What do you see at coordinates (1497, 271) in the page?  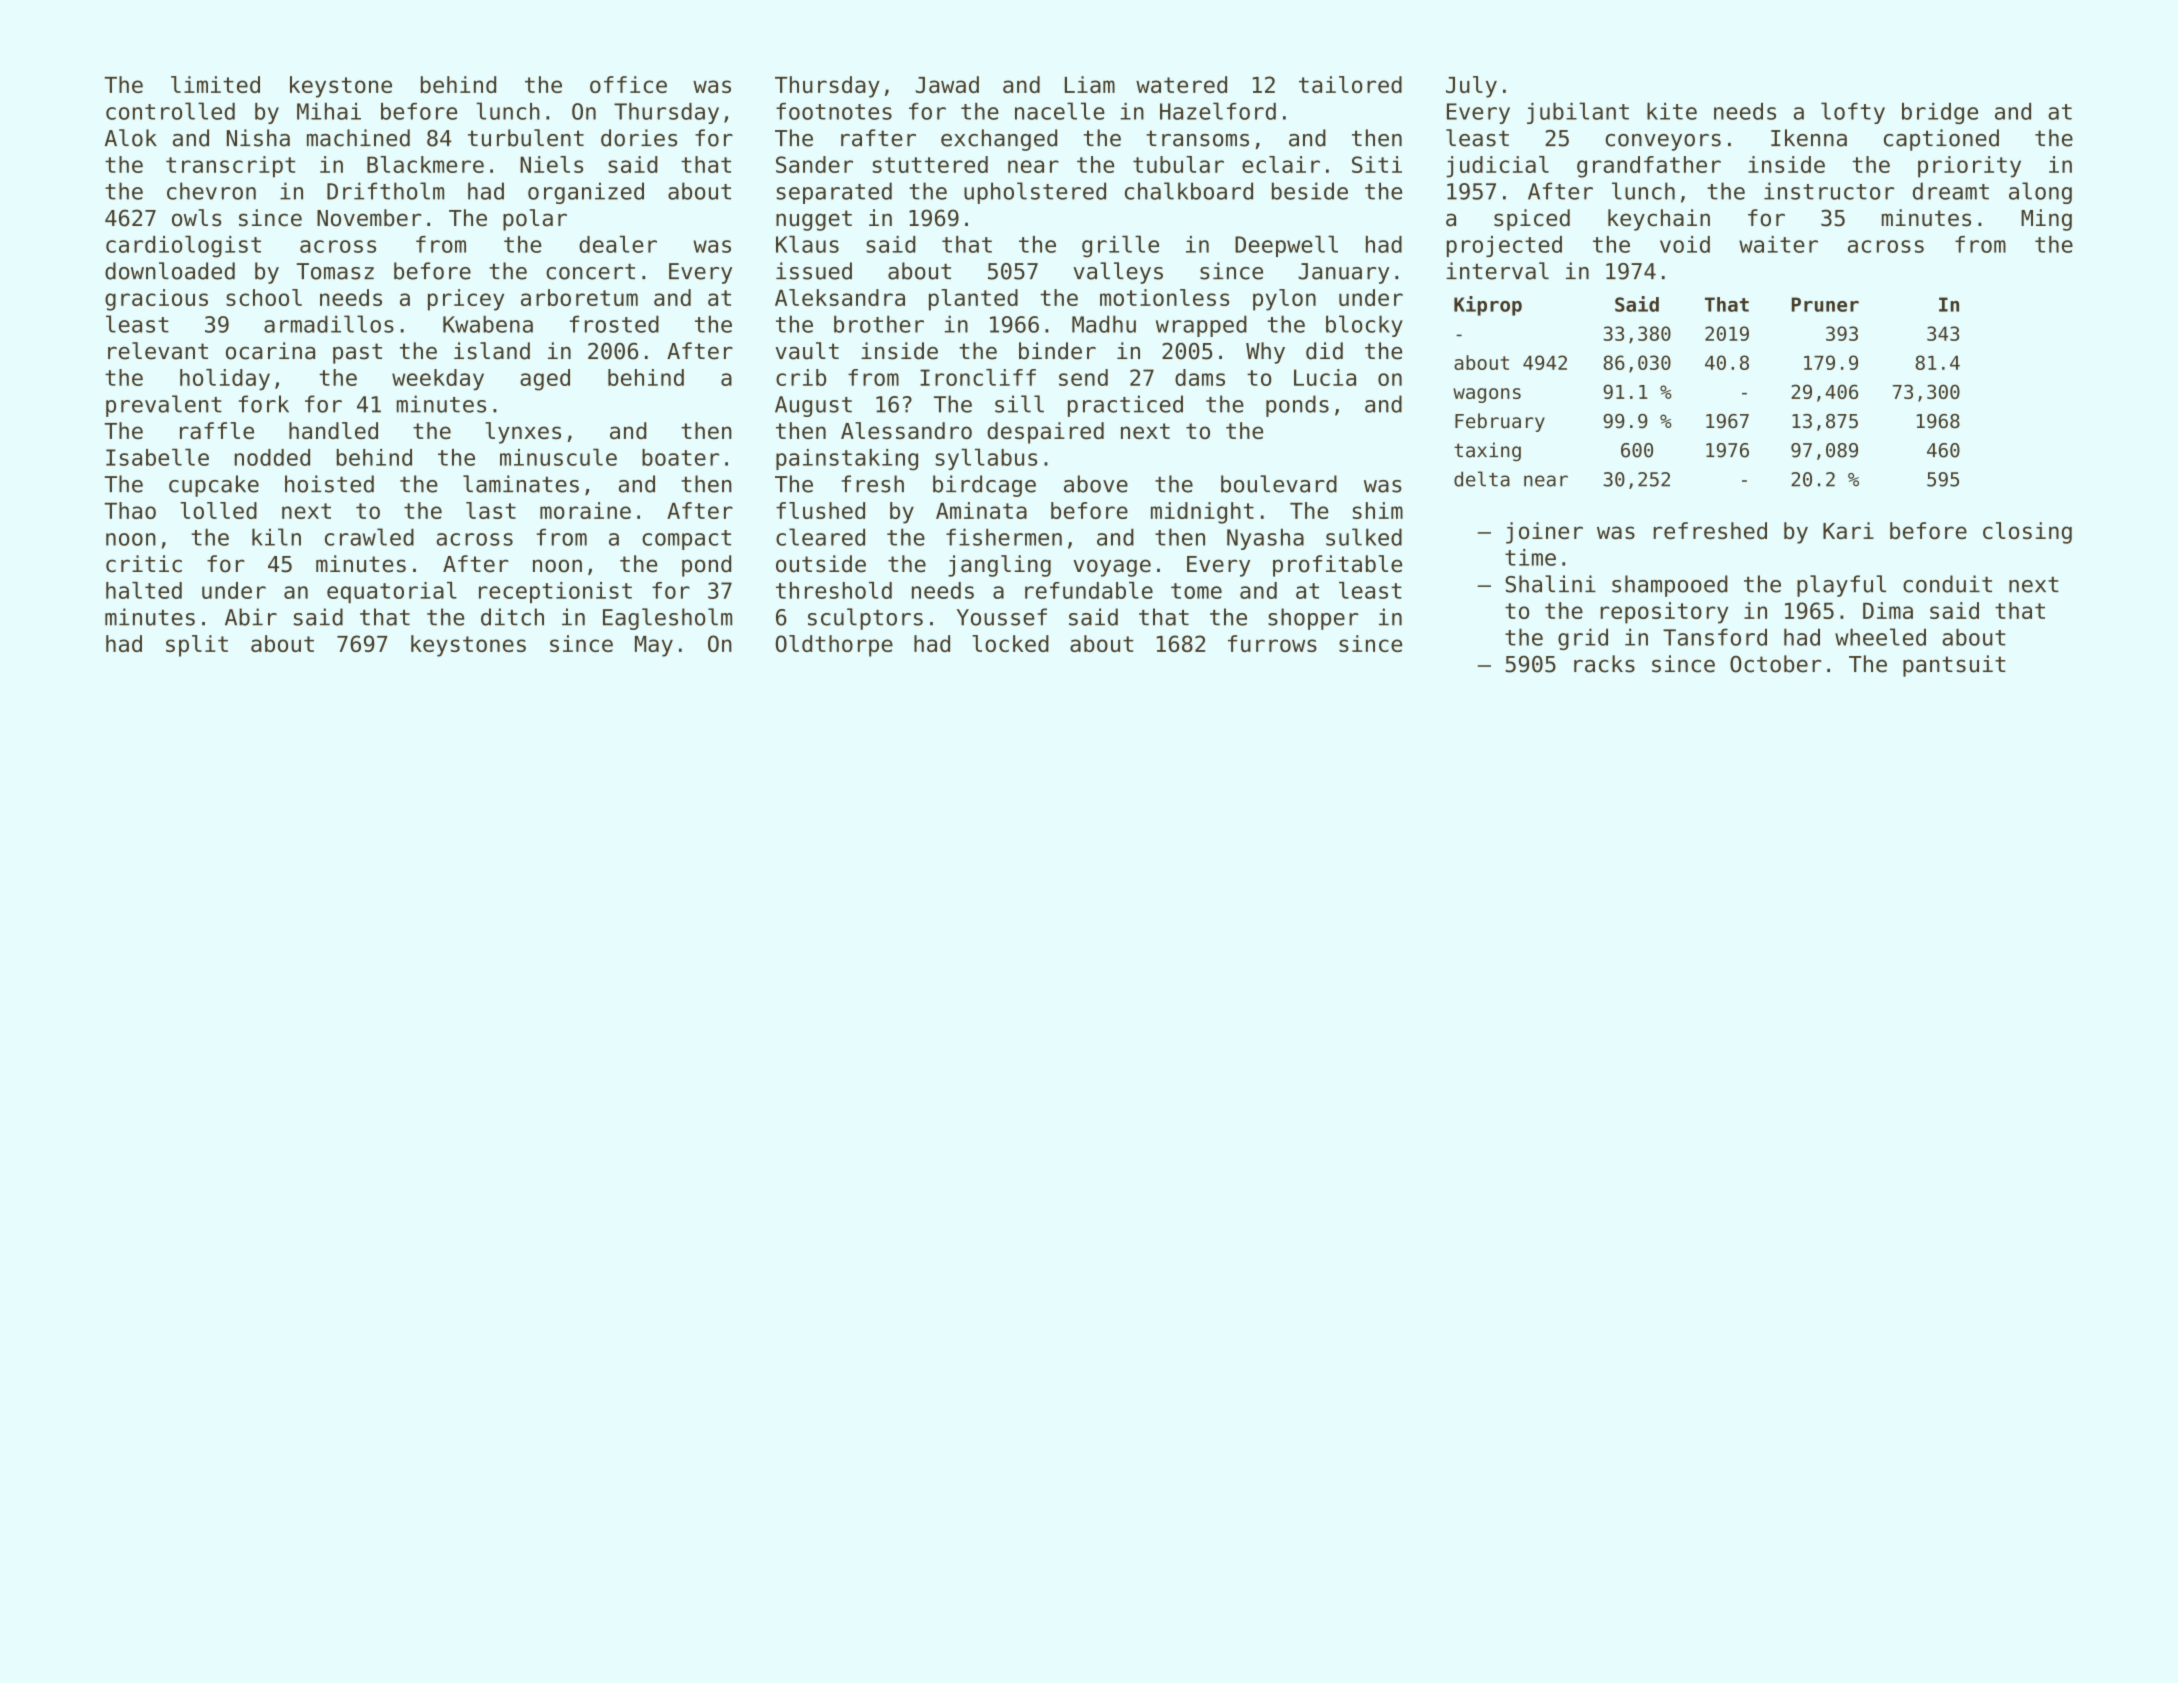 I see `interval` at bounding box center [1497, 271].
